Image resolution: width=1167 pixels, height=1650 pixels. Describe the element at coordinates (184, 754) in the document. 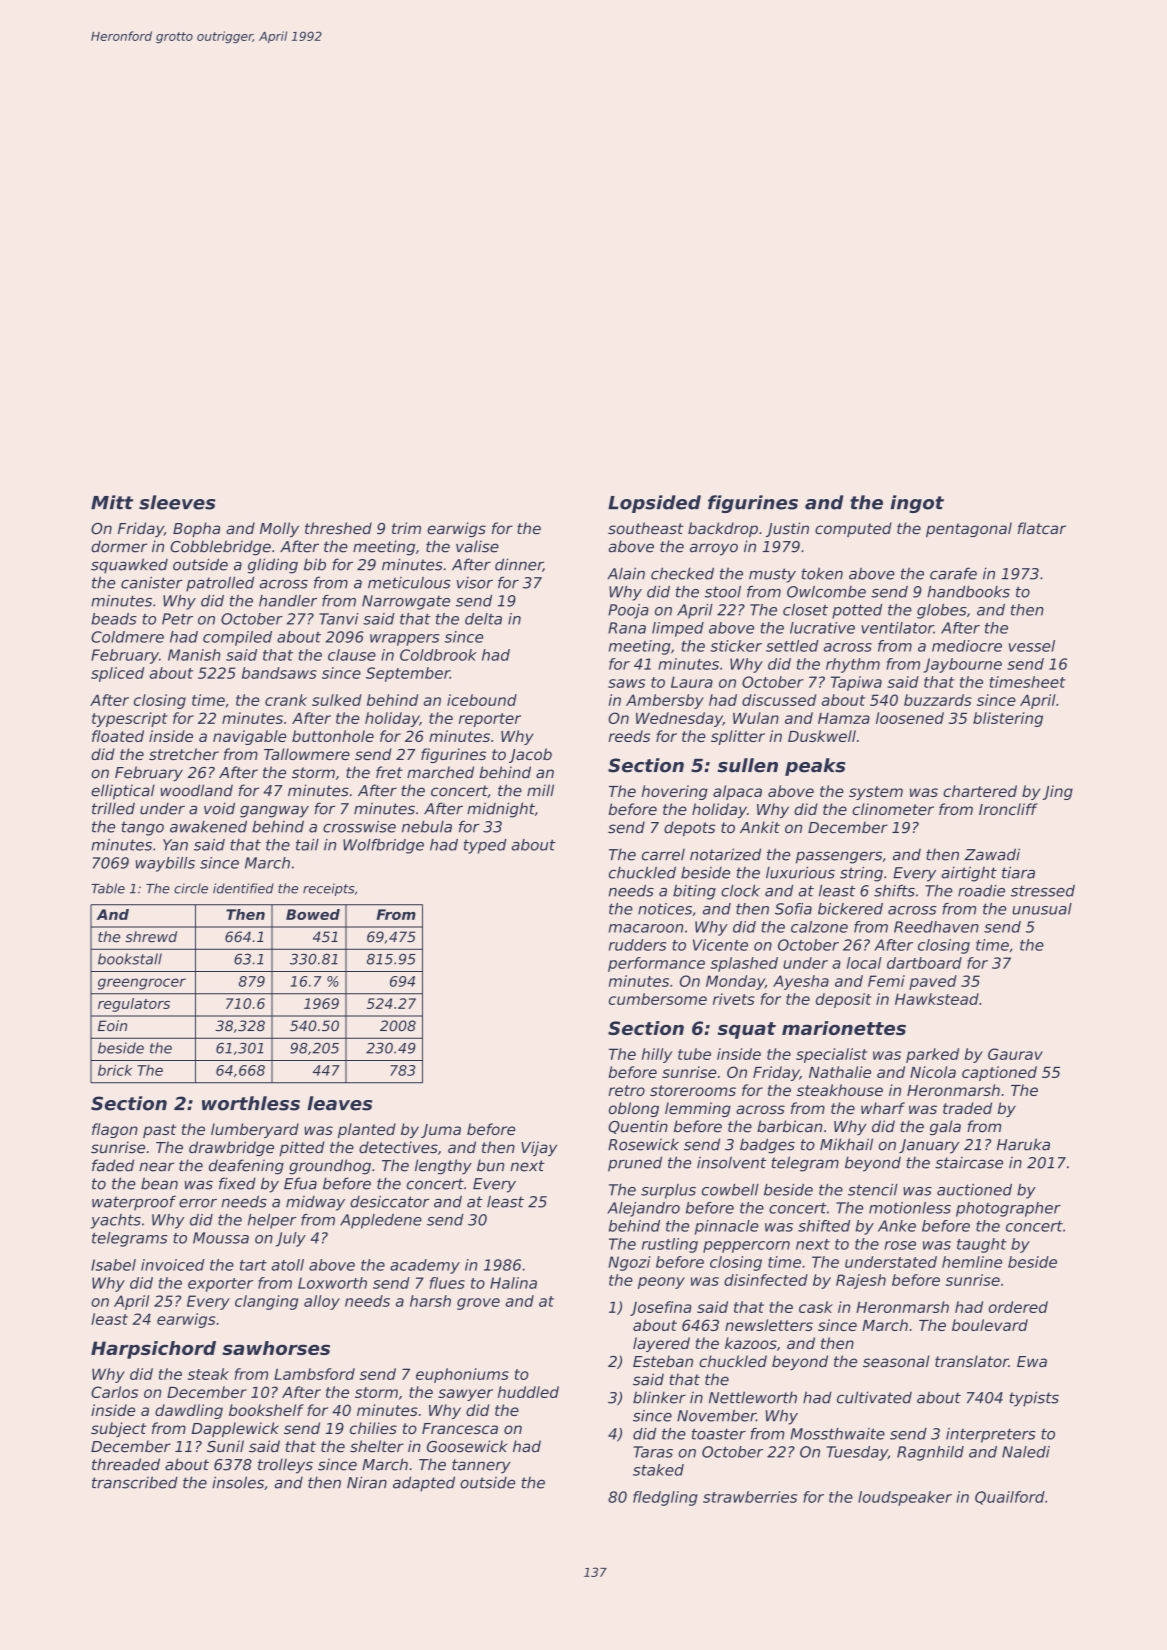

I see `stretcher` at that location.
